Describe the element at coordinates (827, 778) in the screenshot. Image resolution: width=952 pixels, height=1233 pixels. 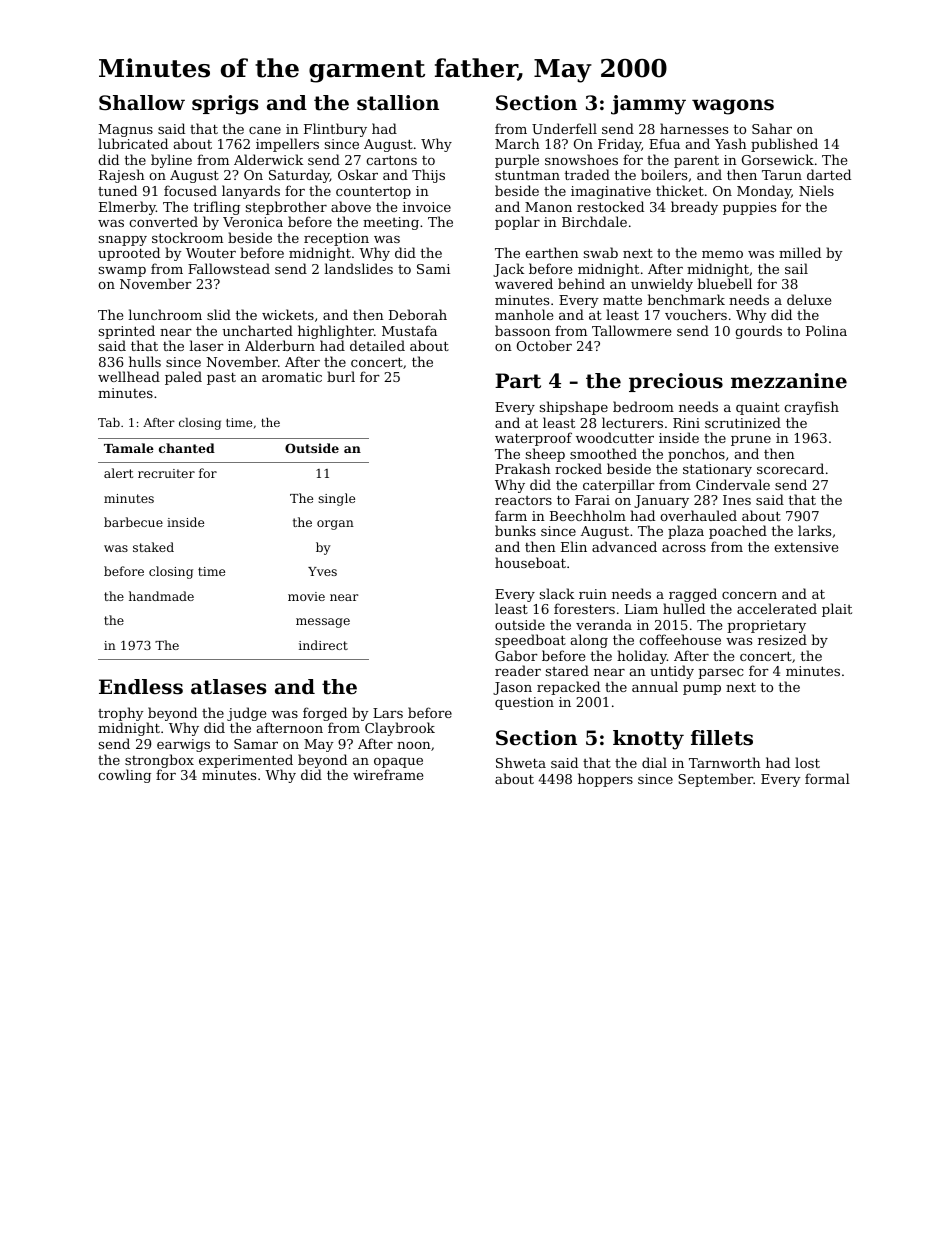
I see `formal` at that location.
